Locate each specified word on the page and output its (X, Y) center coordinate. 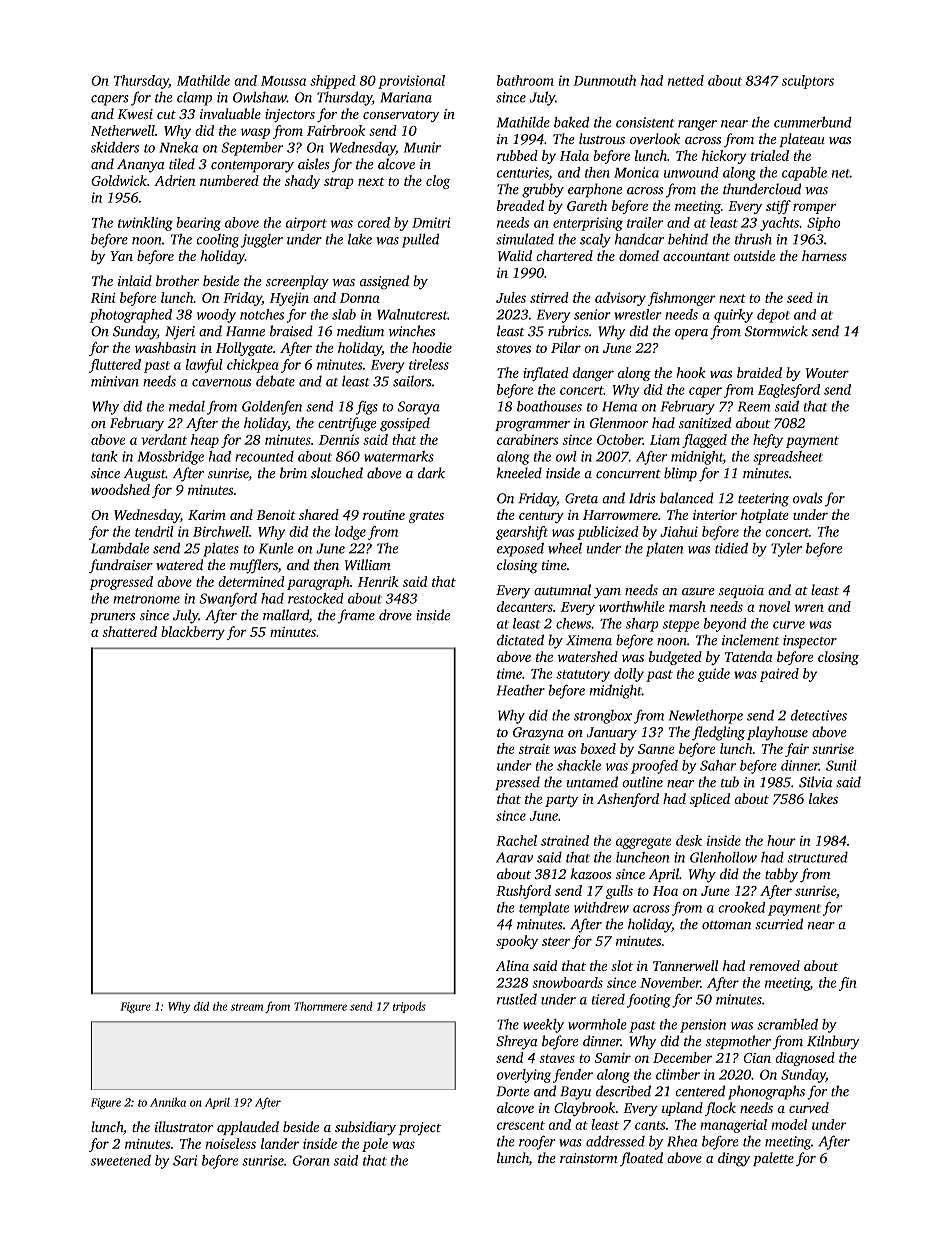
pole (375, 1145)
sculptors (808, 82)
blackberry (193, 633)
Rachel (516, 840)
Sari (185, 1160)
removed (774, 965)
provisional (411, 82)
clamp (194, 99)
